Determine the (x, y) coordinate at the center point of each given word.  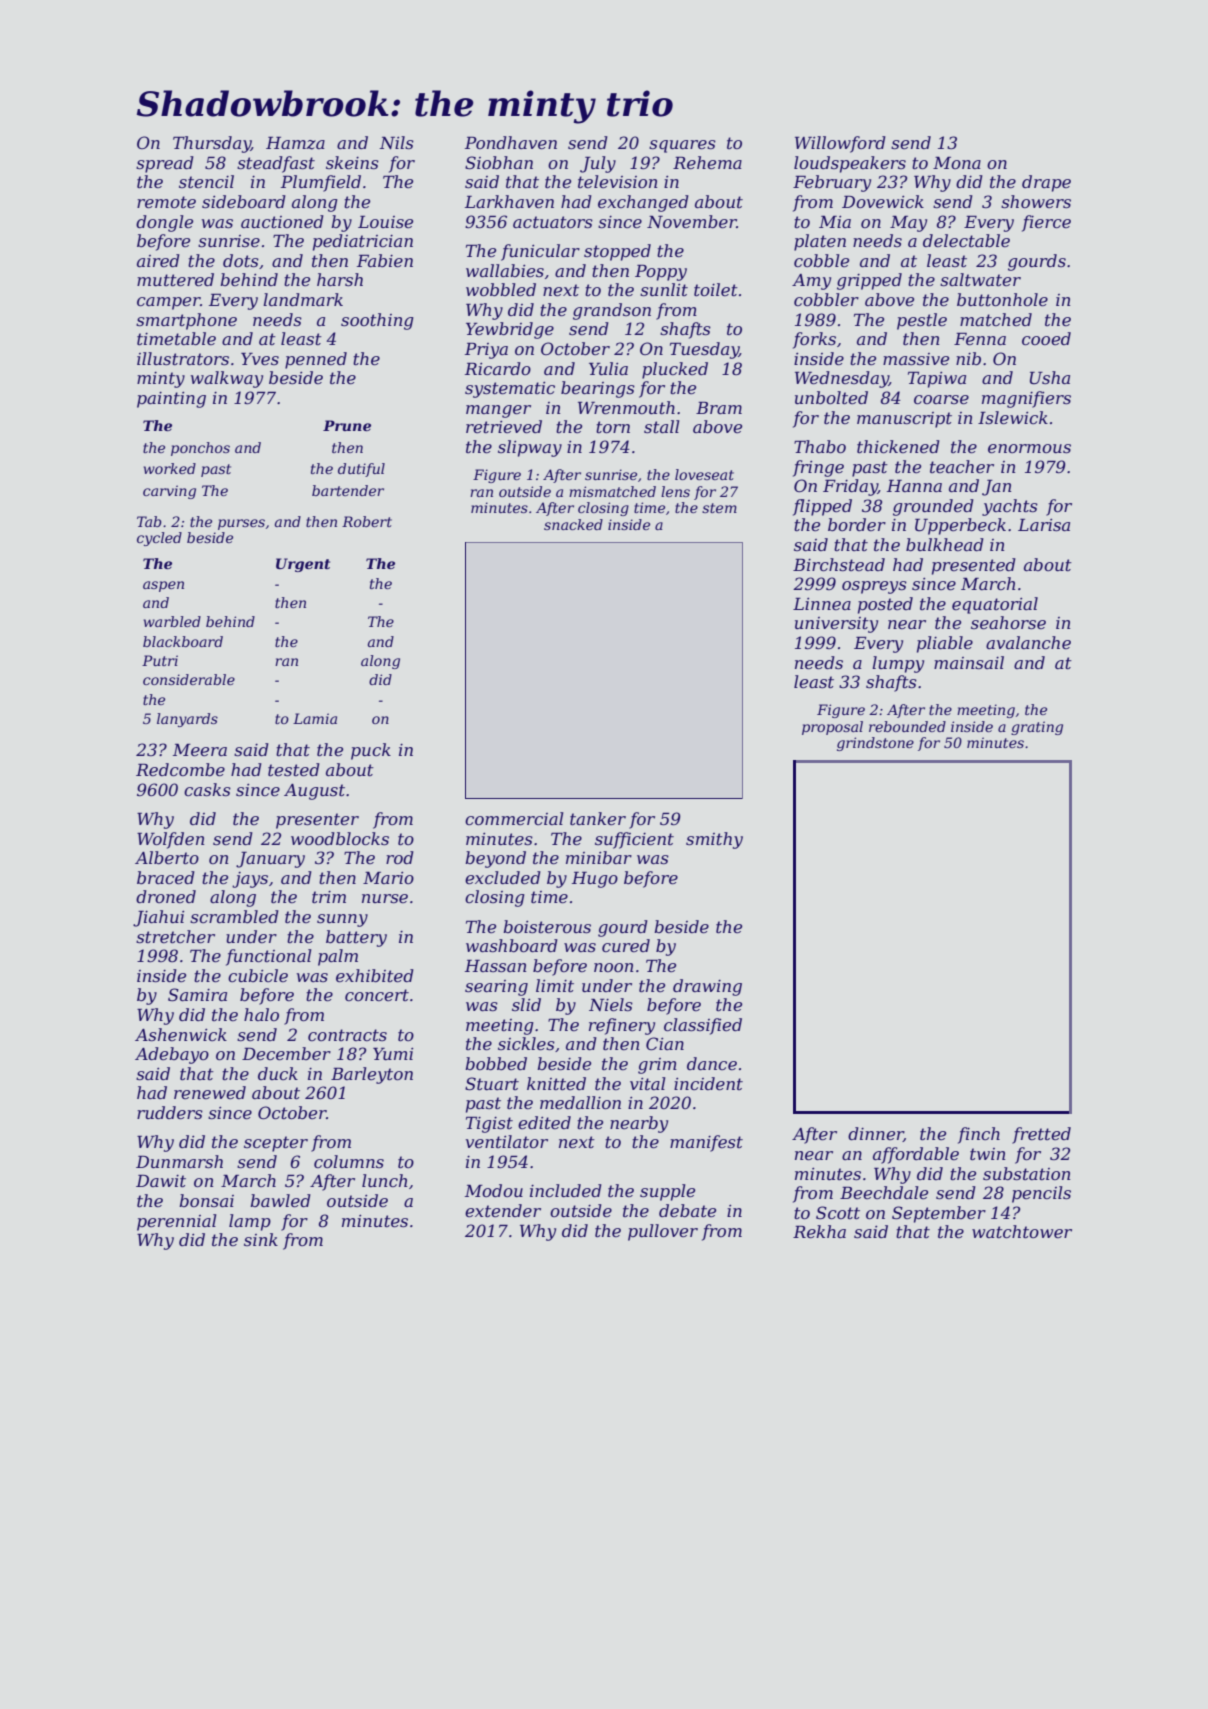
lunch (384, 1180)
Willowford (840, 144)
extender (503, 1210)
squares (682, 146)
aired (158, 260)
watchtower (1022, 1231)
